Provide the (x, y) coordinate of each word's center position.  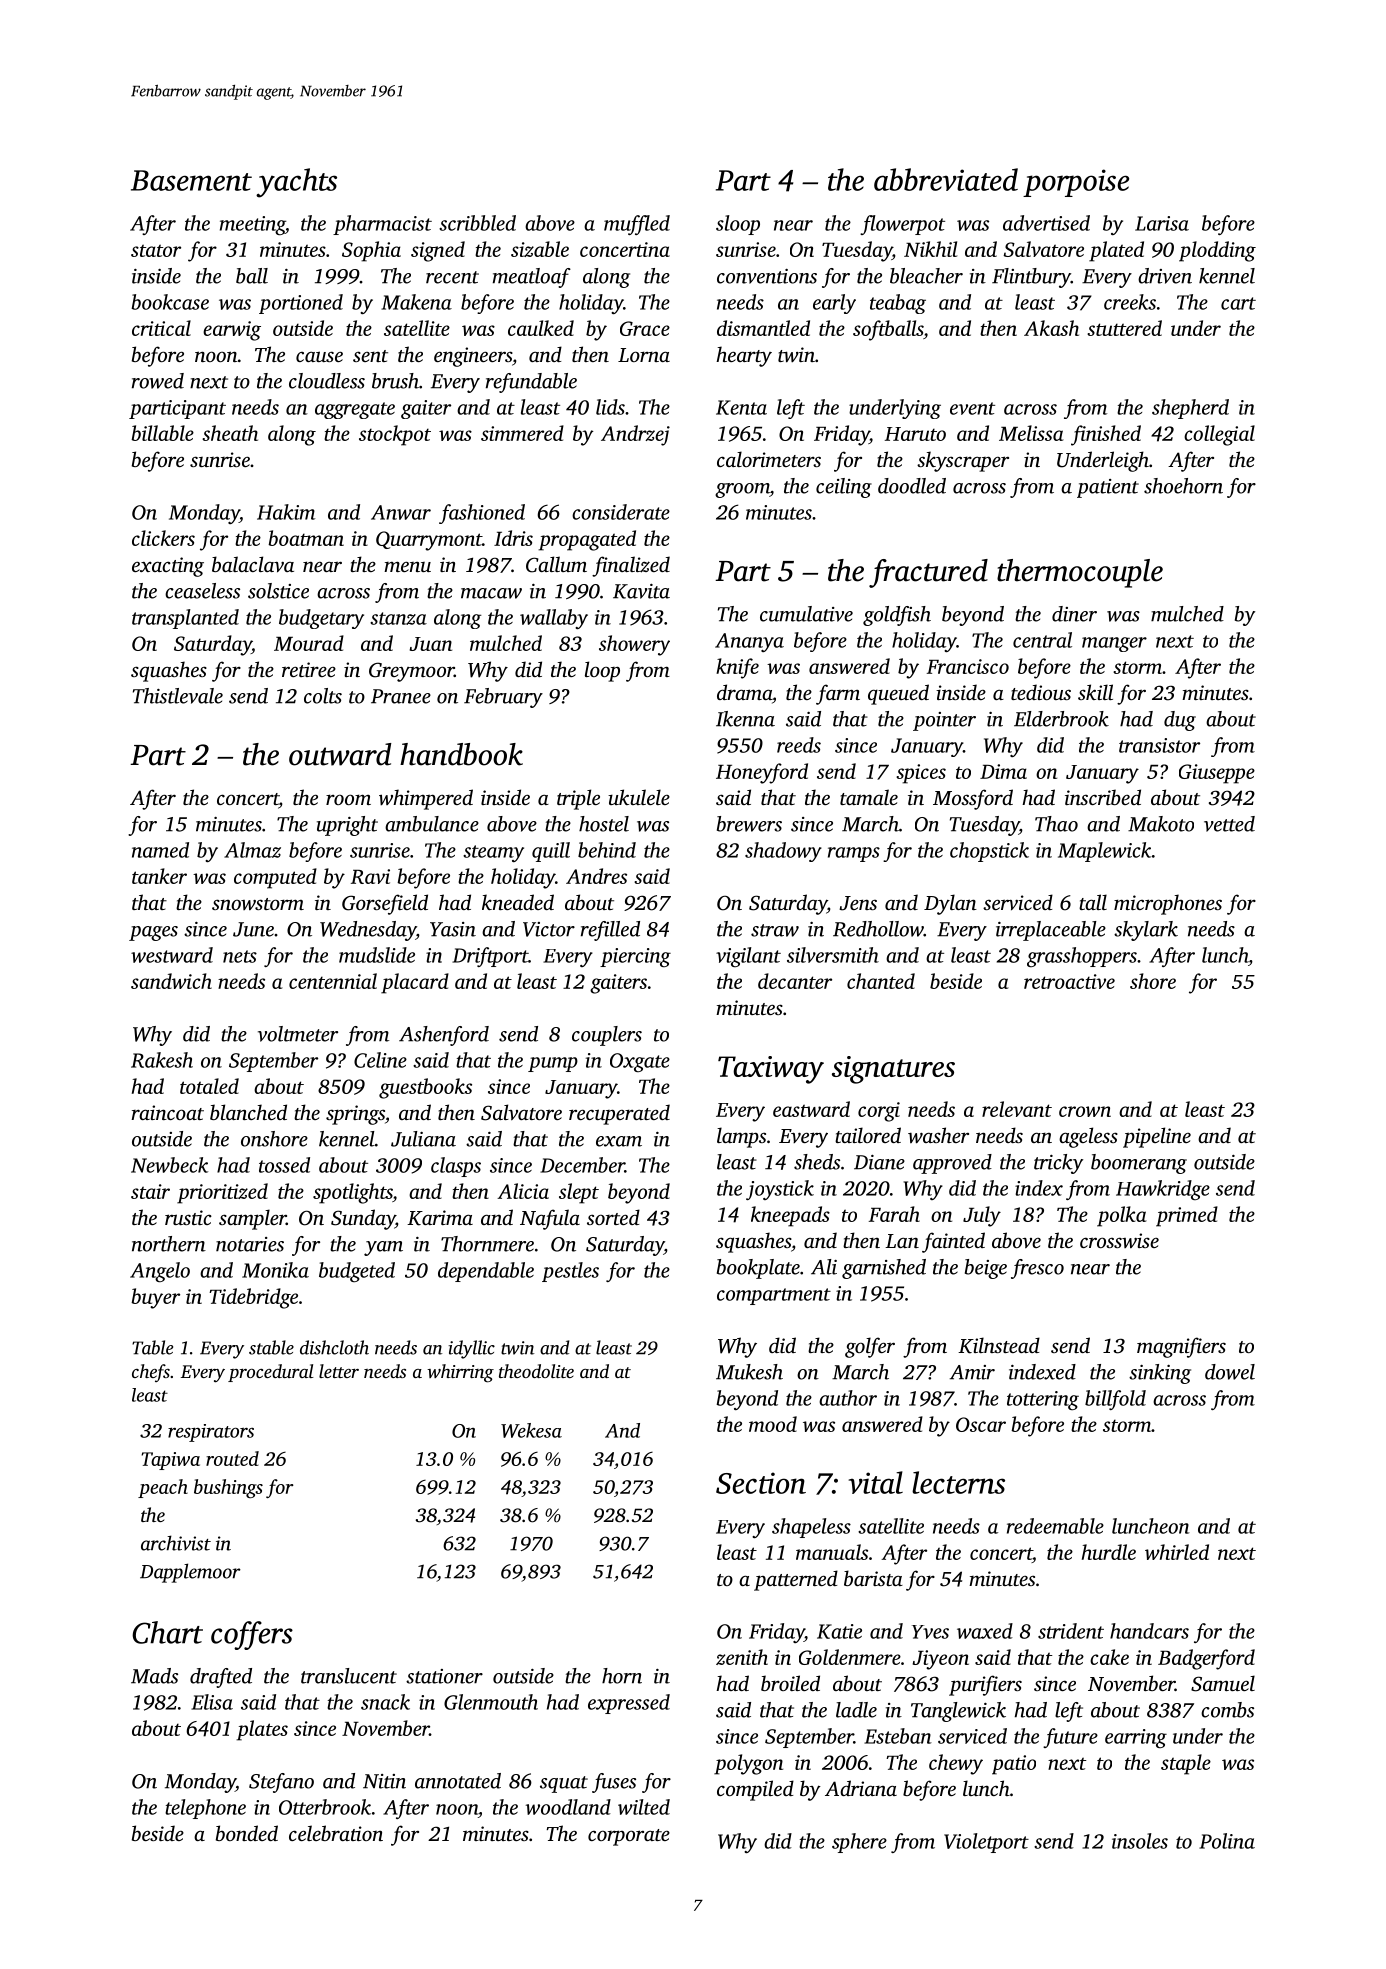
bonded (247, 1833)
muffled (637, 225)
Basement (191, 180)
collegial (1219, 435)
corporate (629, 1837)
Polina (1227, 1841)
